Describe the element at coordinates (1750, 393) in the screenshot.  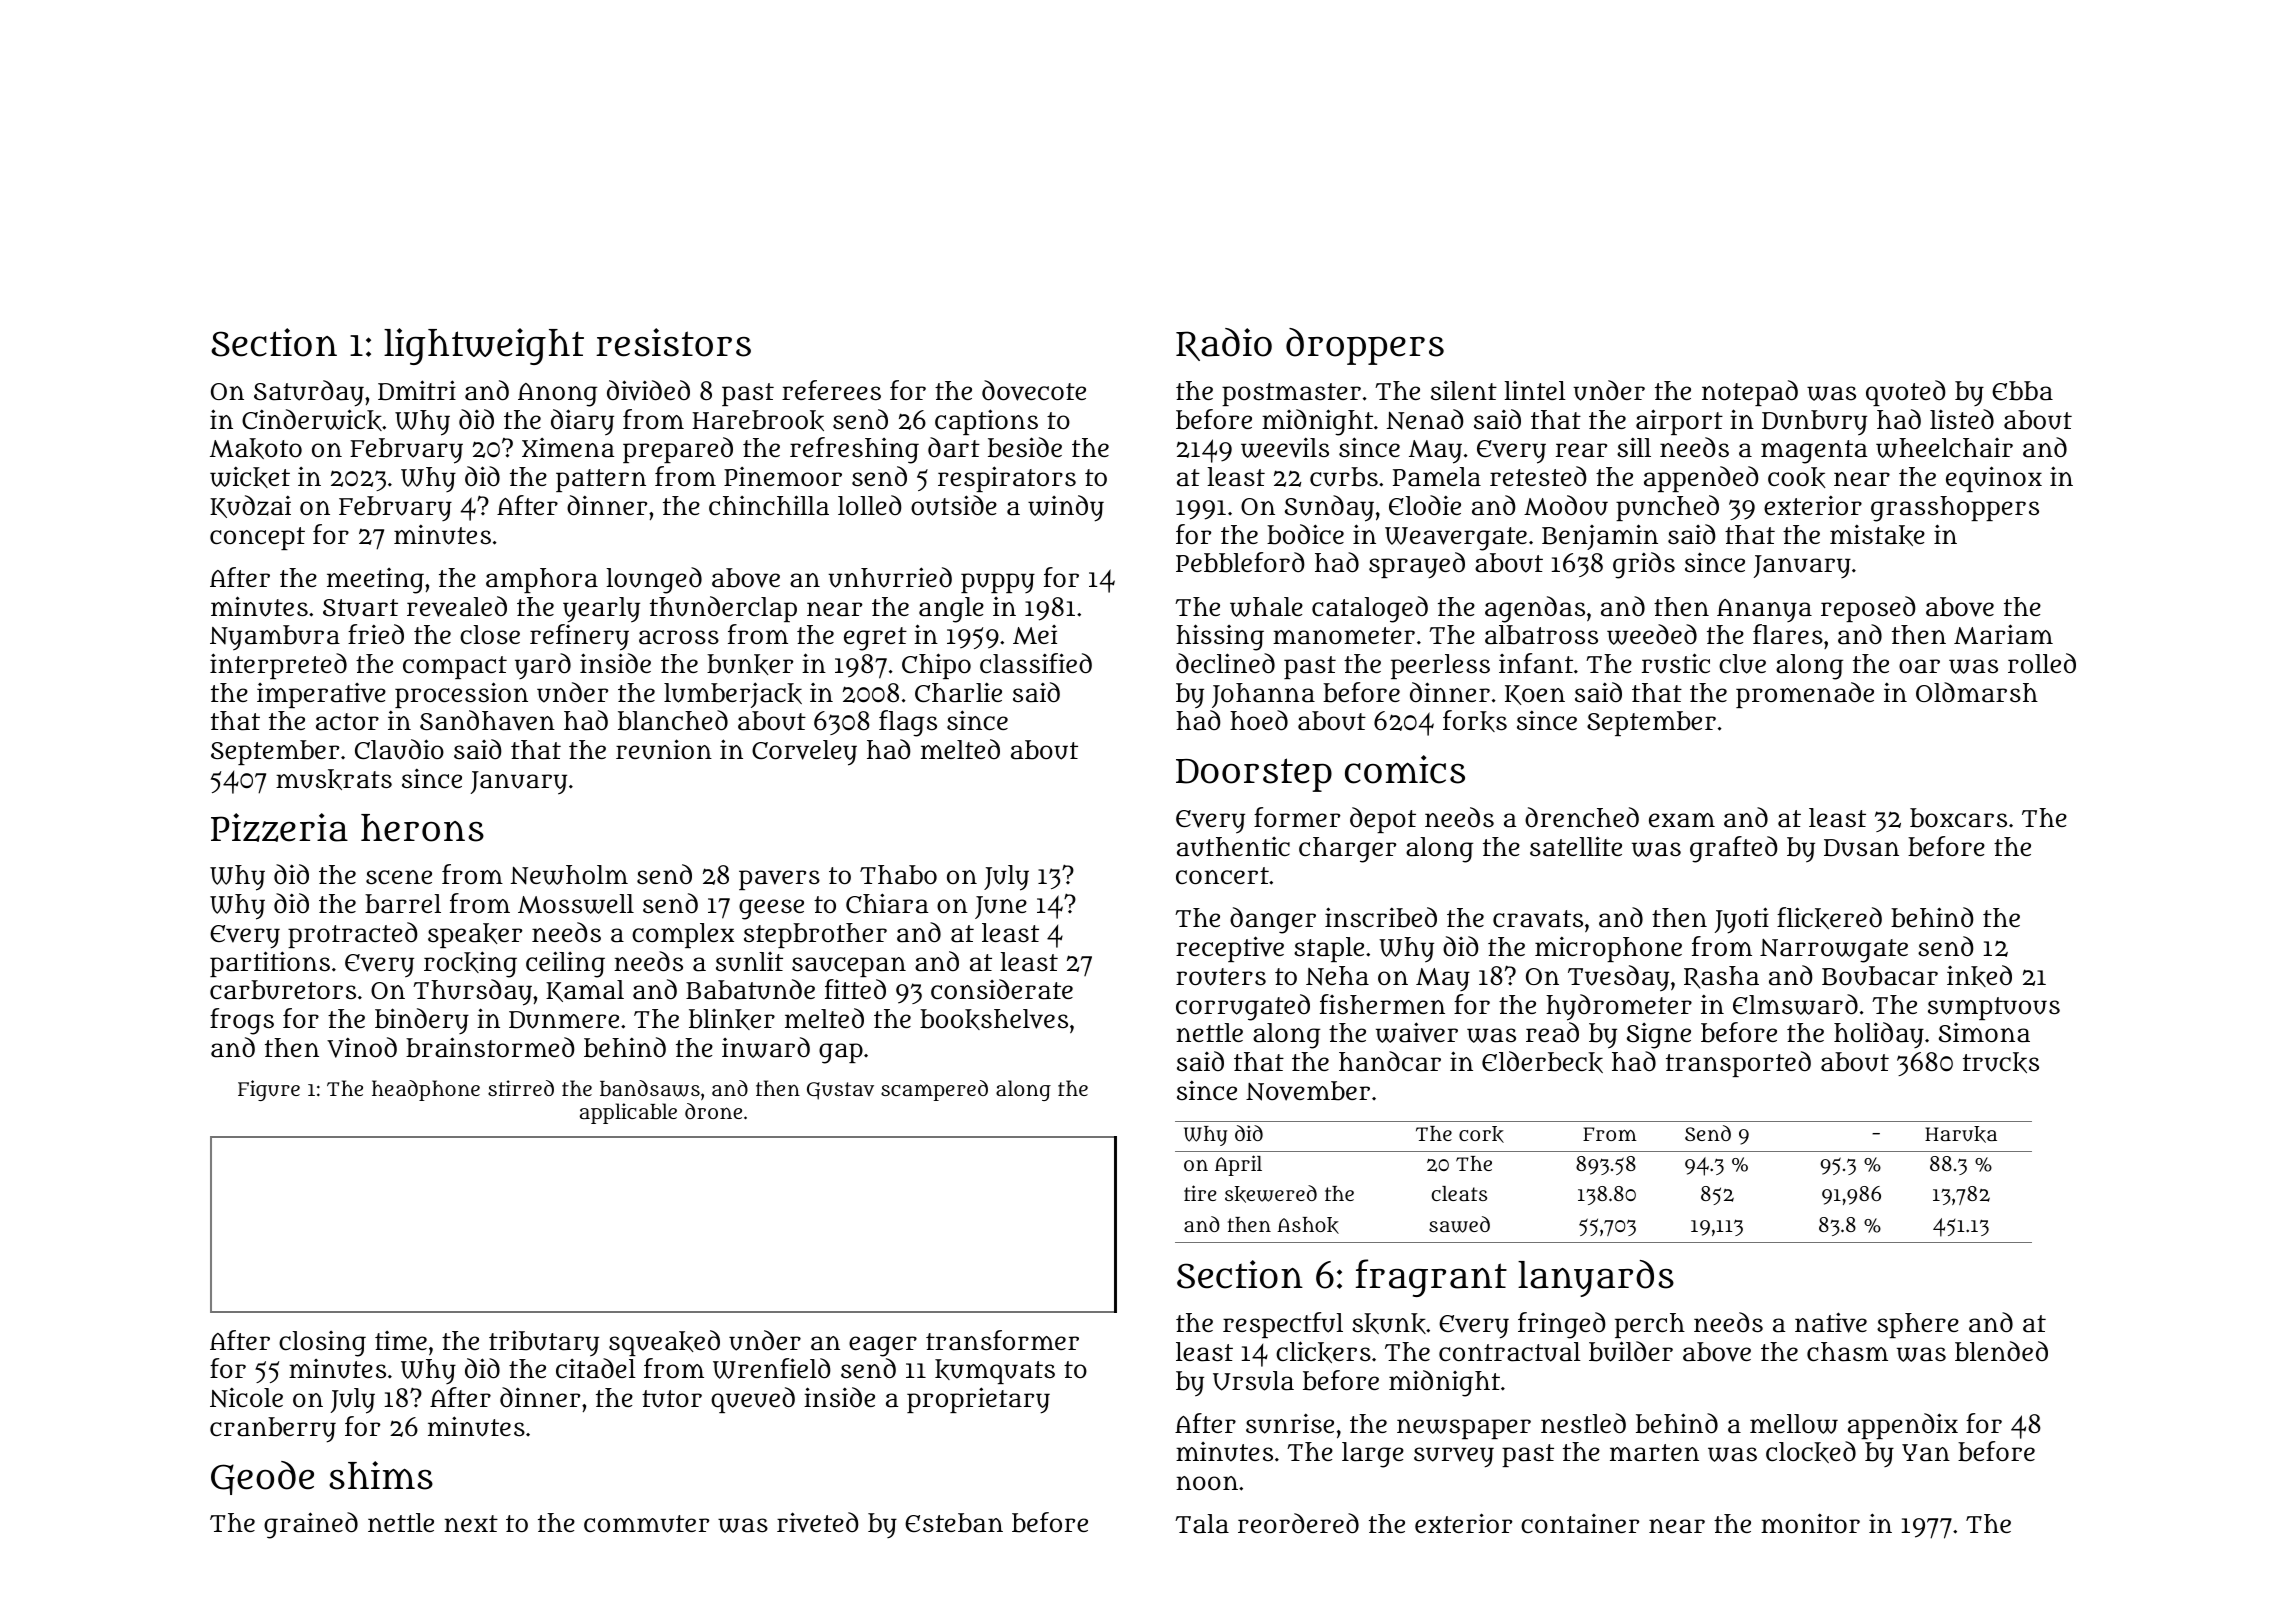
I see `notepad` at that location.
